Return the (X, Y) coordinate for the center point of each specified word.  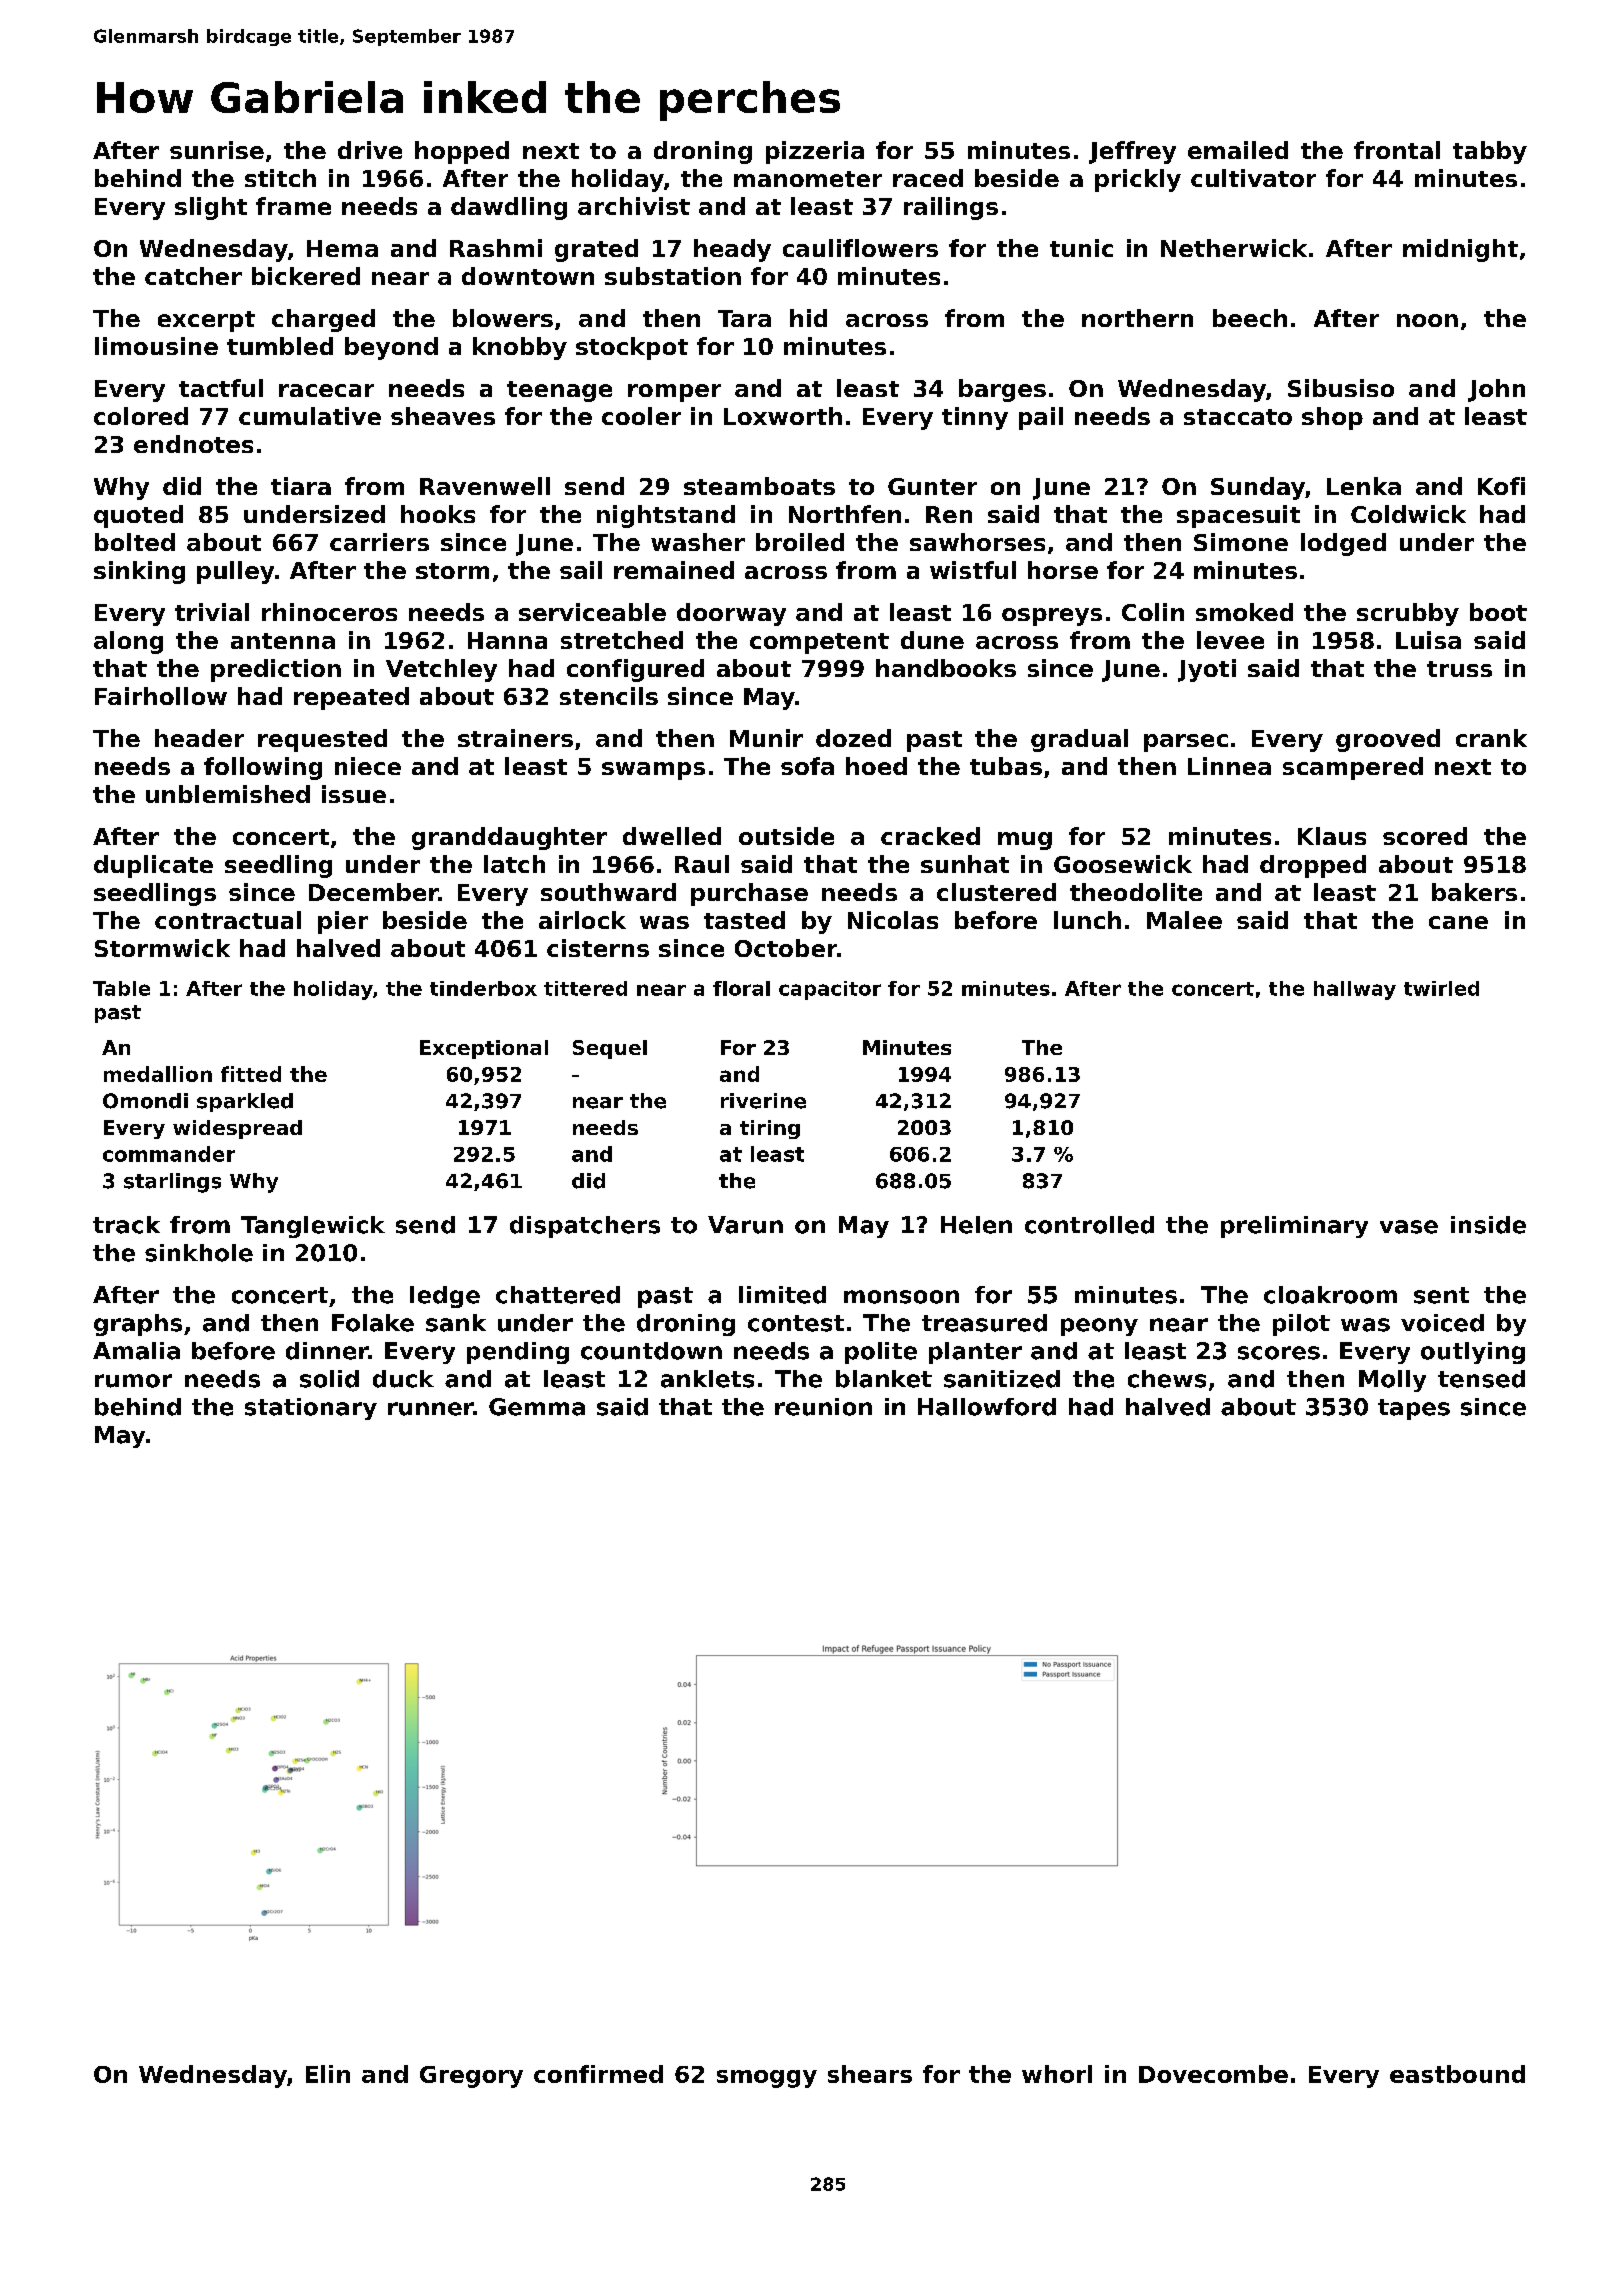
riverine (763, 1101)
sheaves (443, 416)
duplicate (153, 866)
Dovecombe (1213, 2074)
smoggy (767, 2079)
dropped (1313, 866)
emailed (1238, 150)
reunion (823, 1407)
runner (430, 1409)
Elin (328, 2074)
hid (808, 318)
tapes (1414, 1409)
